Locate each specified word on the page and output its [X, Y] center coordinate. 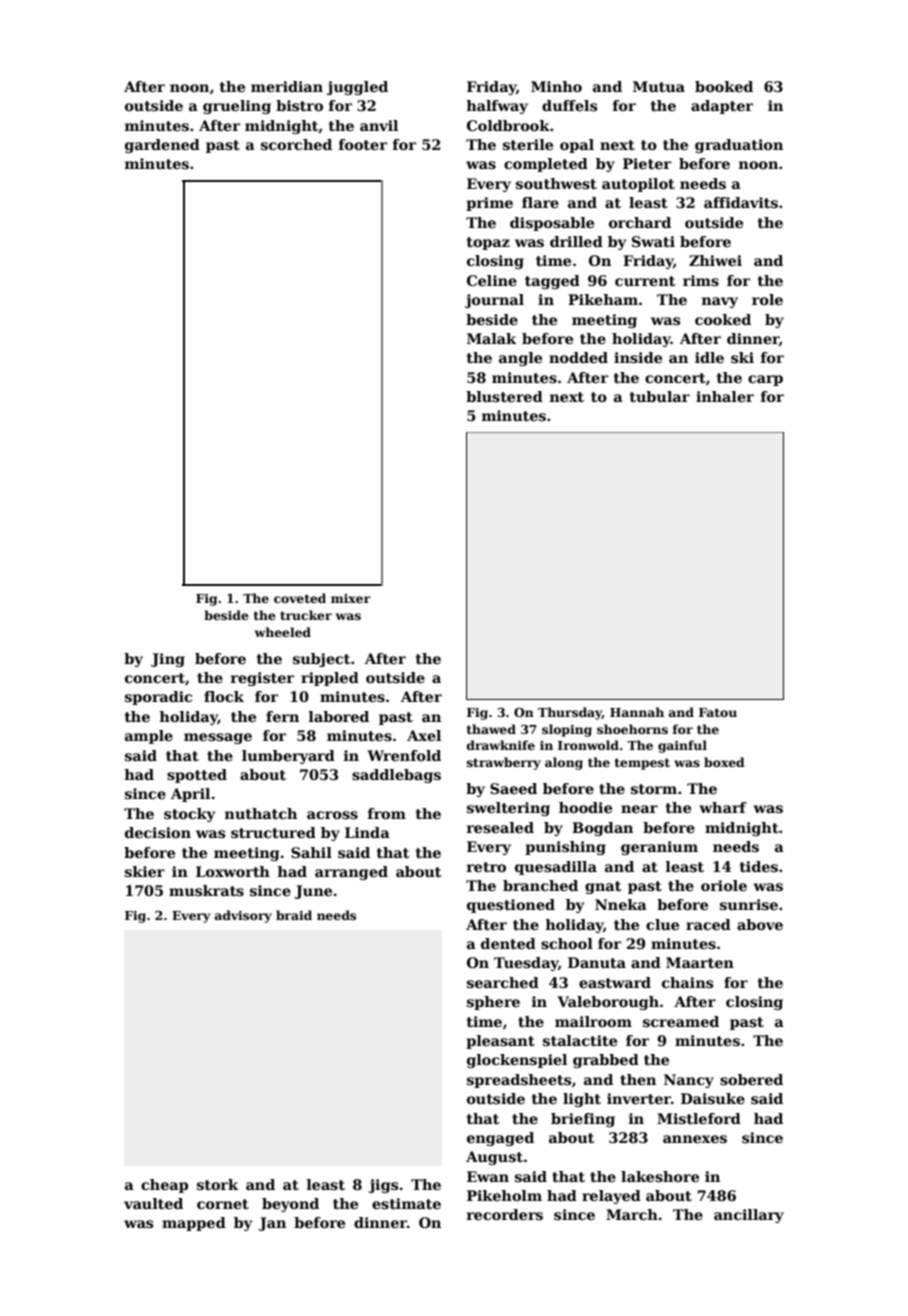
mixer [351, 598]
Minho [556, 86]
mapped [194, 1224]
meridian [287, 86]
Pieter [647, 163]
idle [709, 357]
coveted [300, 598]
